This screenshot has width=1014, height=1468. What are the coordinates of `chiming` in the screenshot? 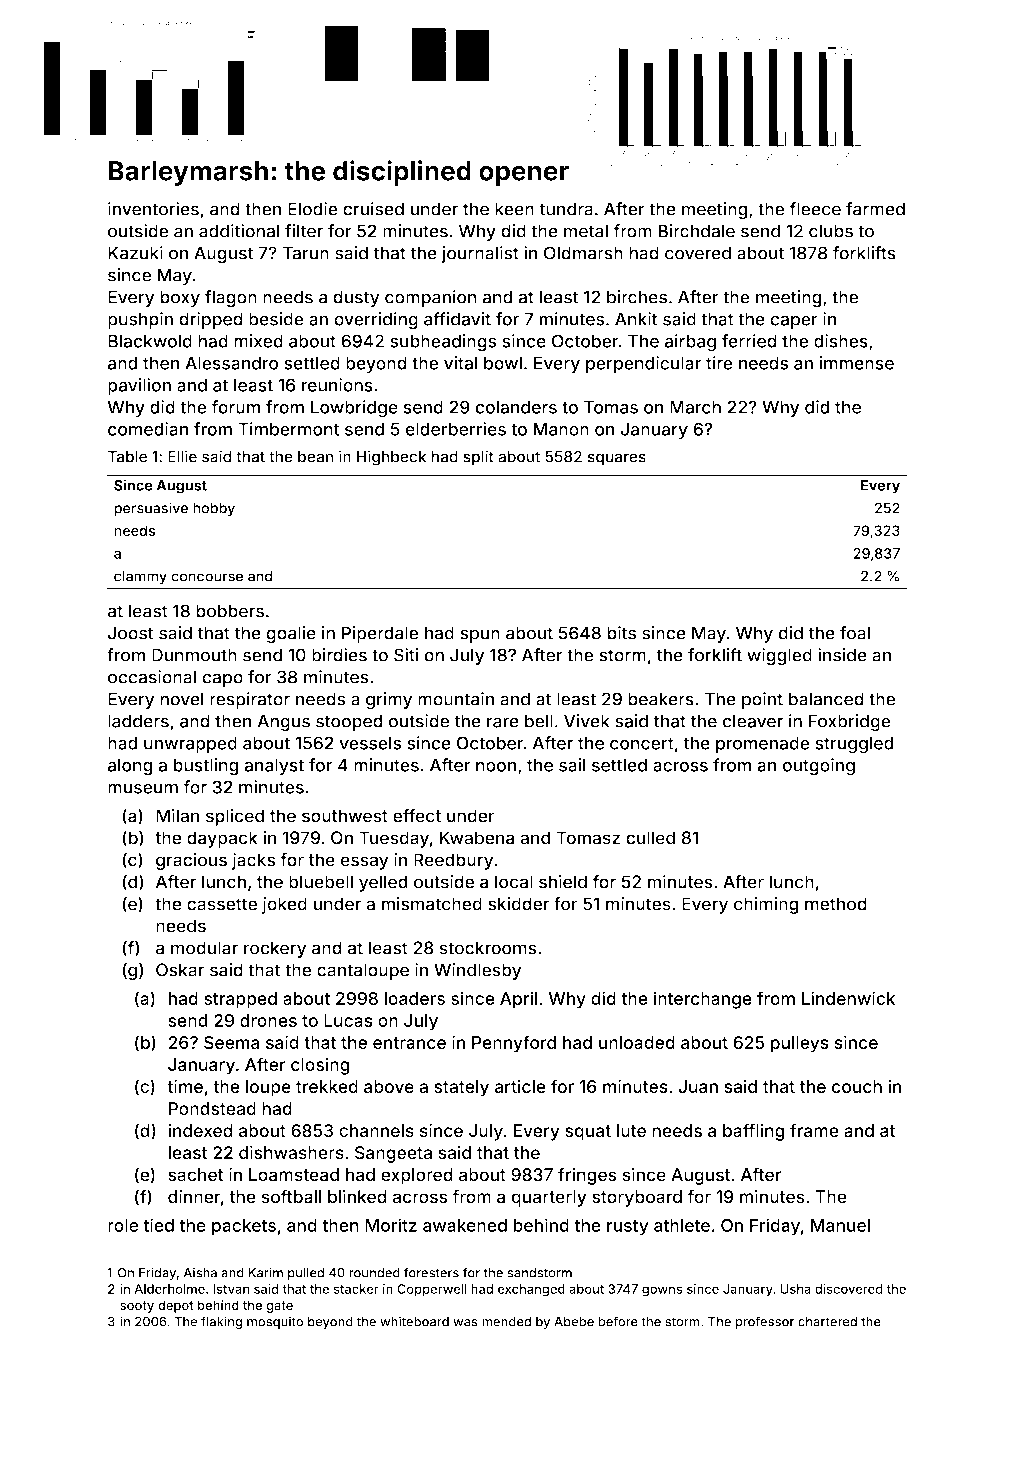 It's located at (766, 905).
